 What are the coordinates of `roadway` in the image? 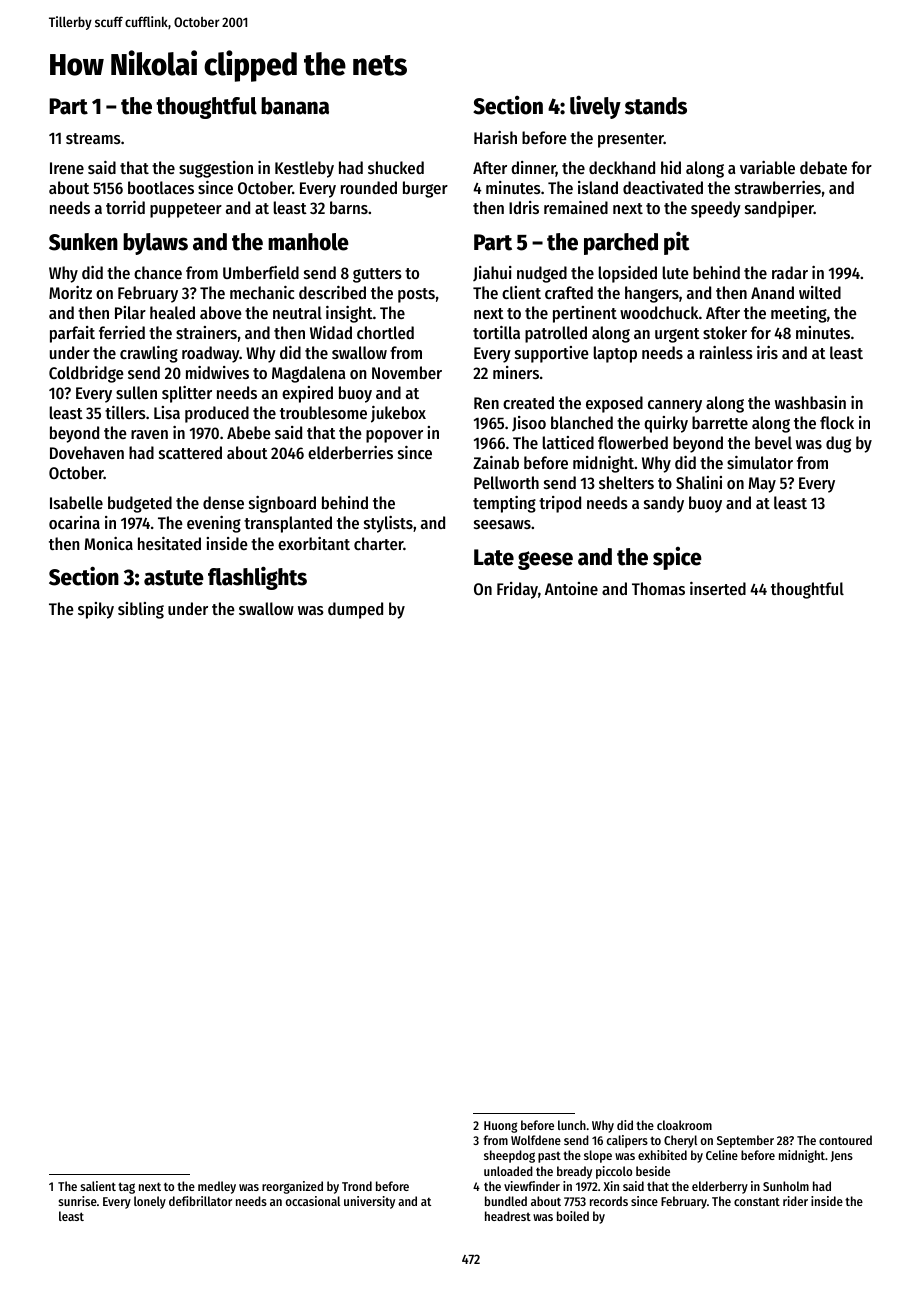 It's located at (211, 354).
